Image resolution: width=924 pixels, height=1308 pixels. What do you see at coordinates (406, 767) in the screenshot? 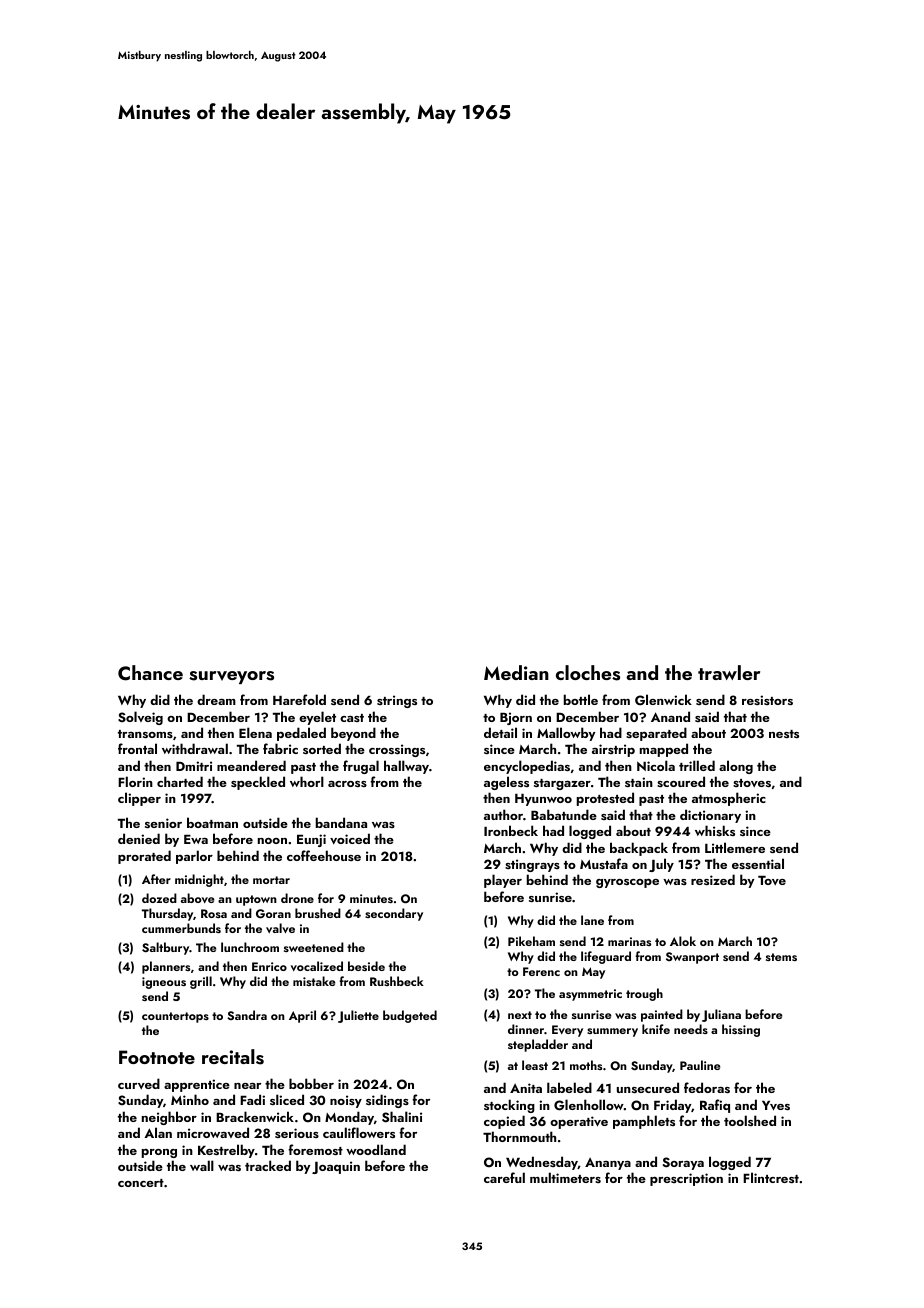
I see `hallway` at bounding box center [406, 767].
